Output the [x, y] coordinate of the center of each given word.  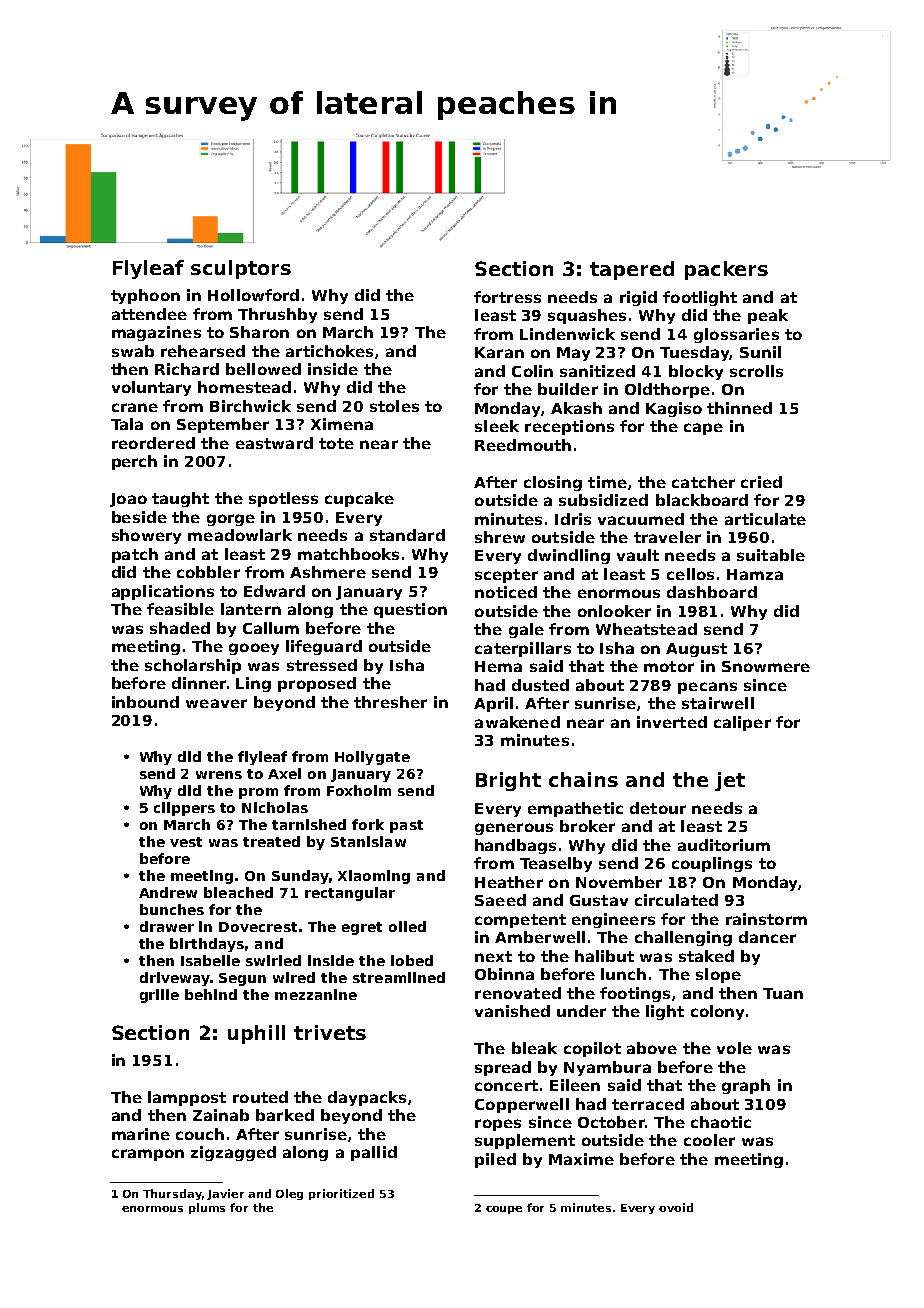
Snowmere [766, 666]
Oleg [289, 1194]
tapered [632, 270]
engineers [613, 920]
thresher [390, 702]
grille [159, 996]
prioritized [341, 1194]
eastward [274, 443]
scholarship [193, 666]
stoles [394, 406]
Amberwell [540, 937]
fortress [507, 297]
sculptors [241, 269]
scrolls [756, 371]
